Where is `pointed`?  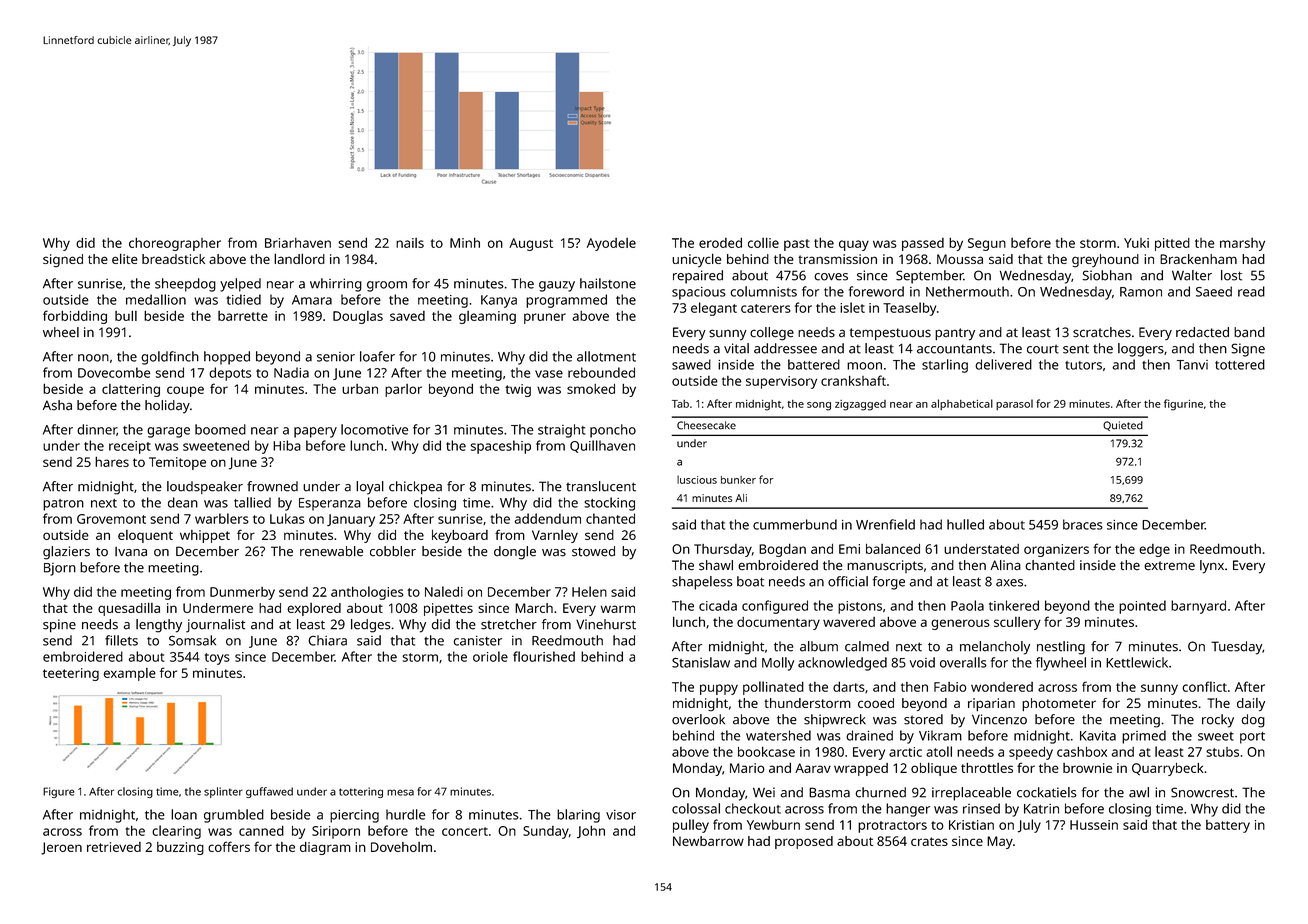 pointed is located at coordinates (1142, 607).
